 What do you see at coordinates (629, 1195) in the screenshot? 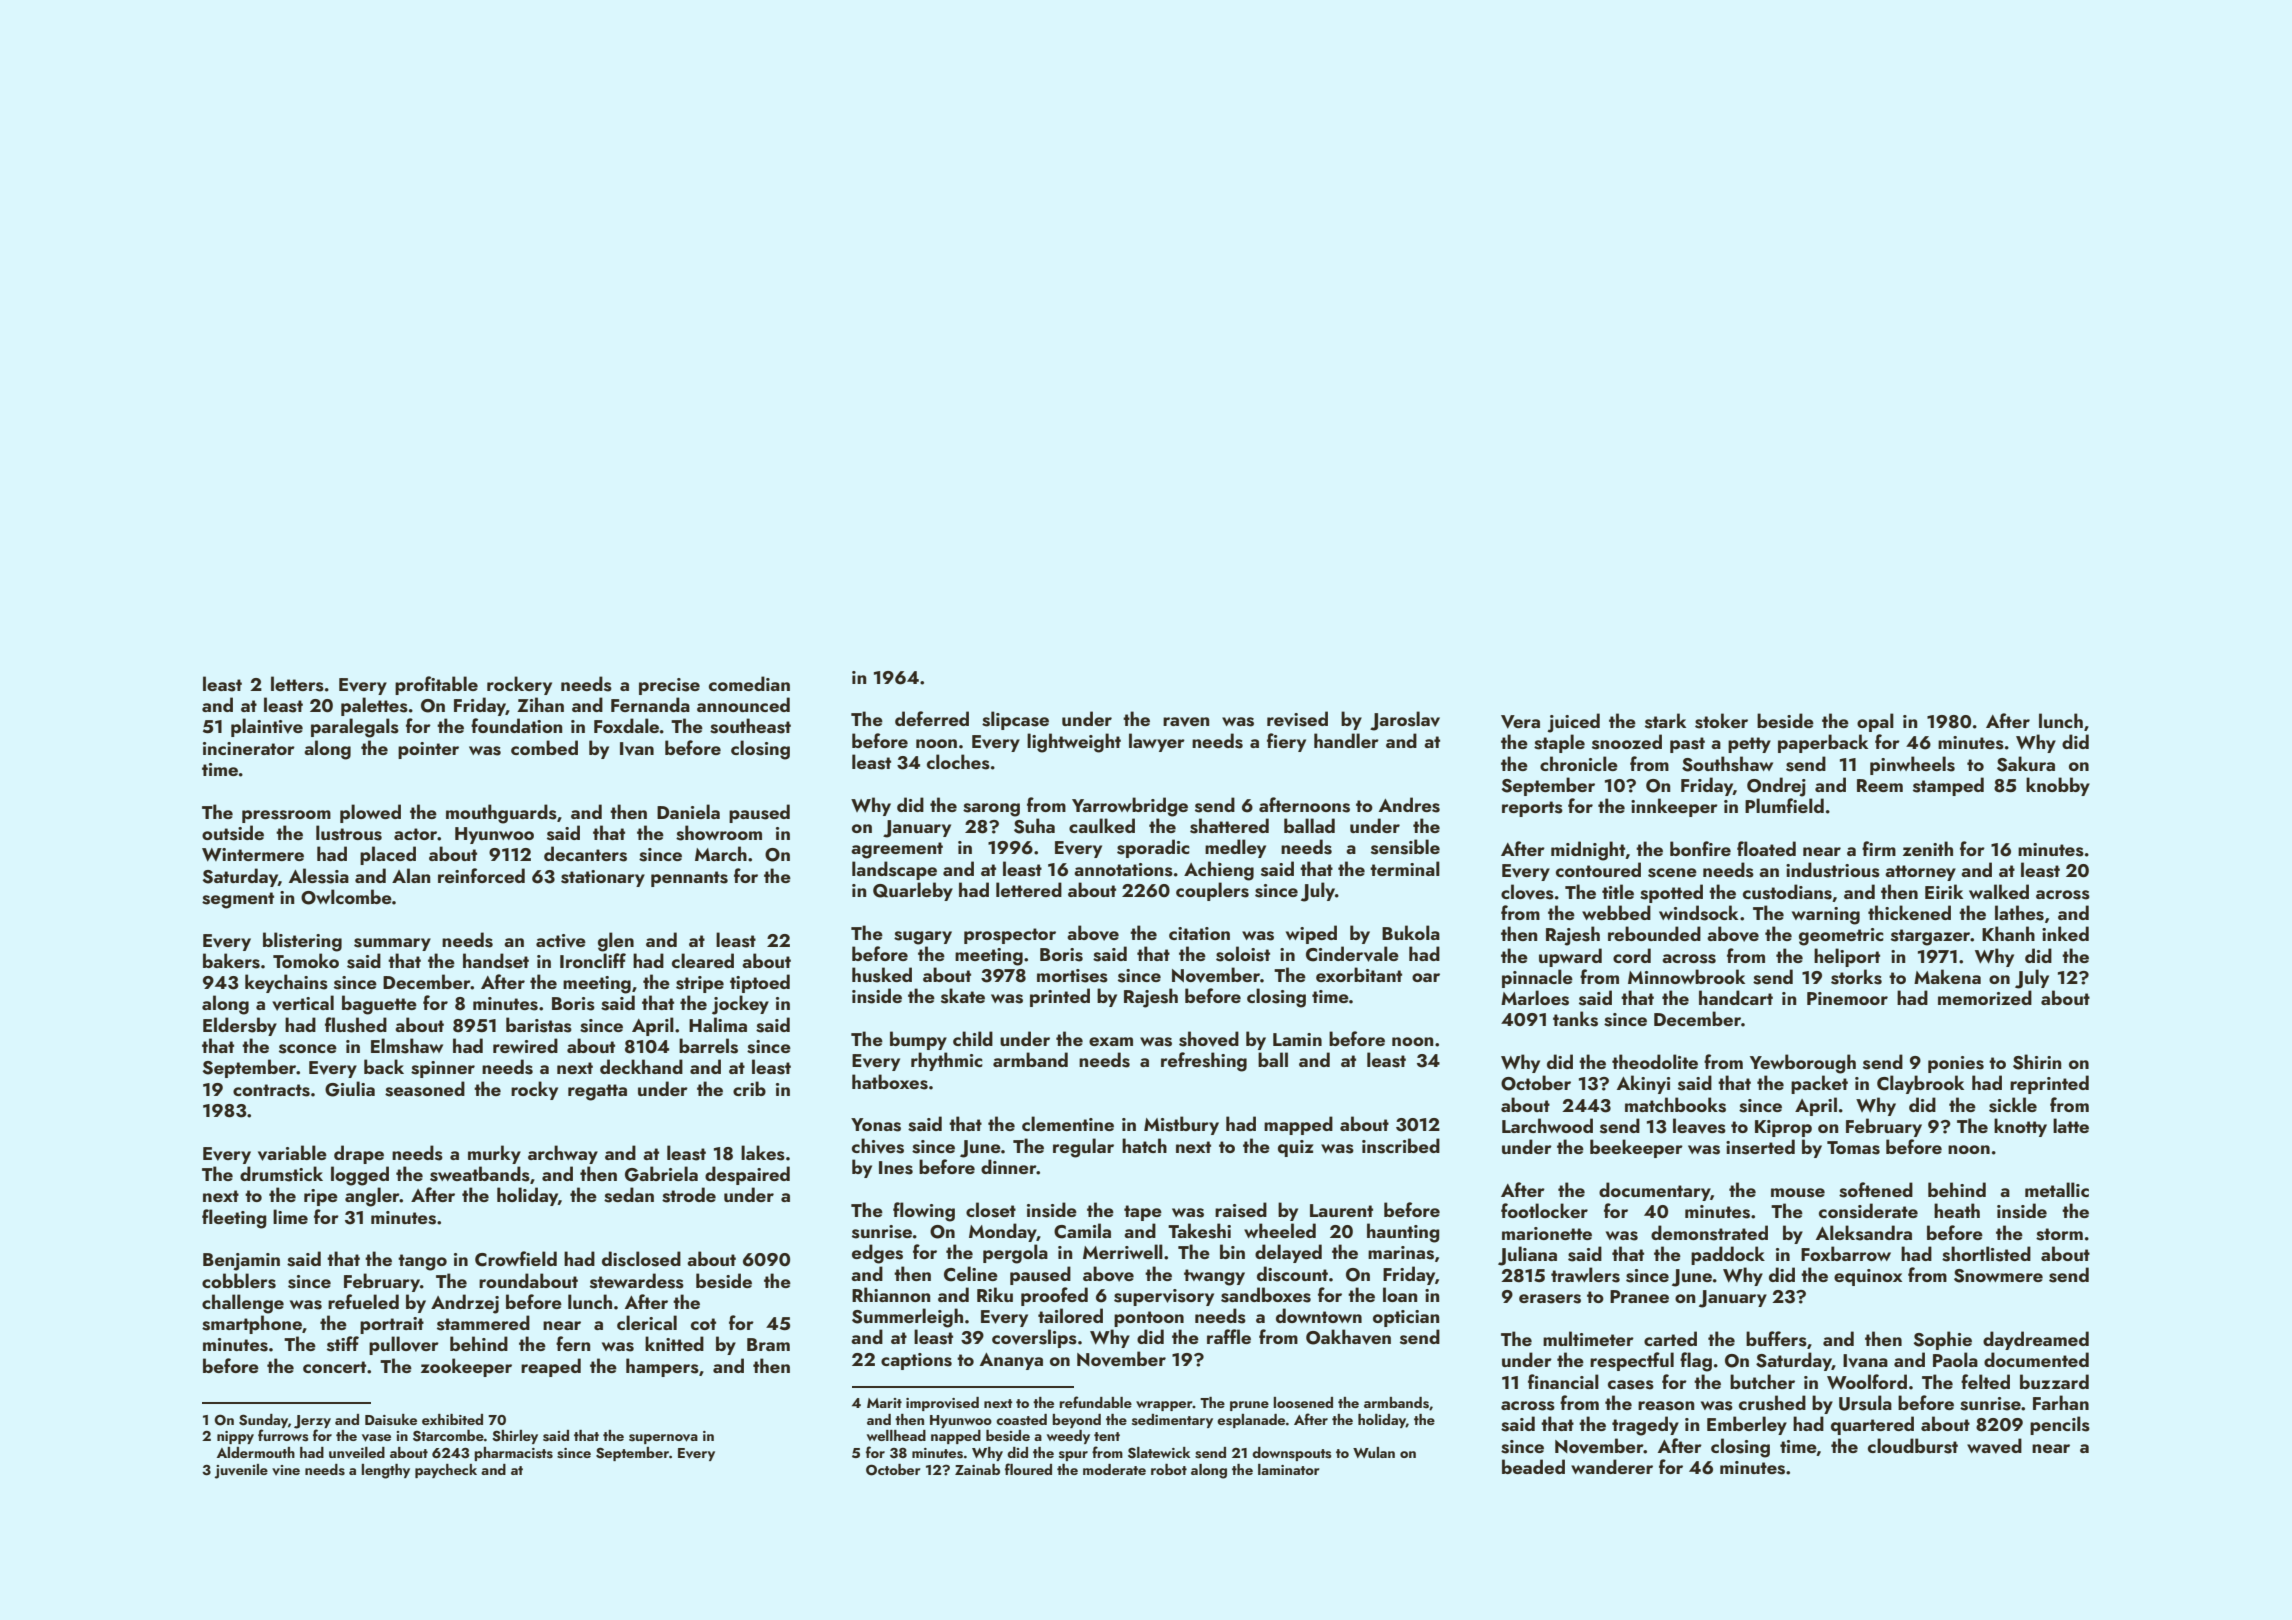
I see `sedan` at bounding box center [629, 1195].
